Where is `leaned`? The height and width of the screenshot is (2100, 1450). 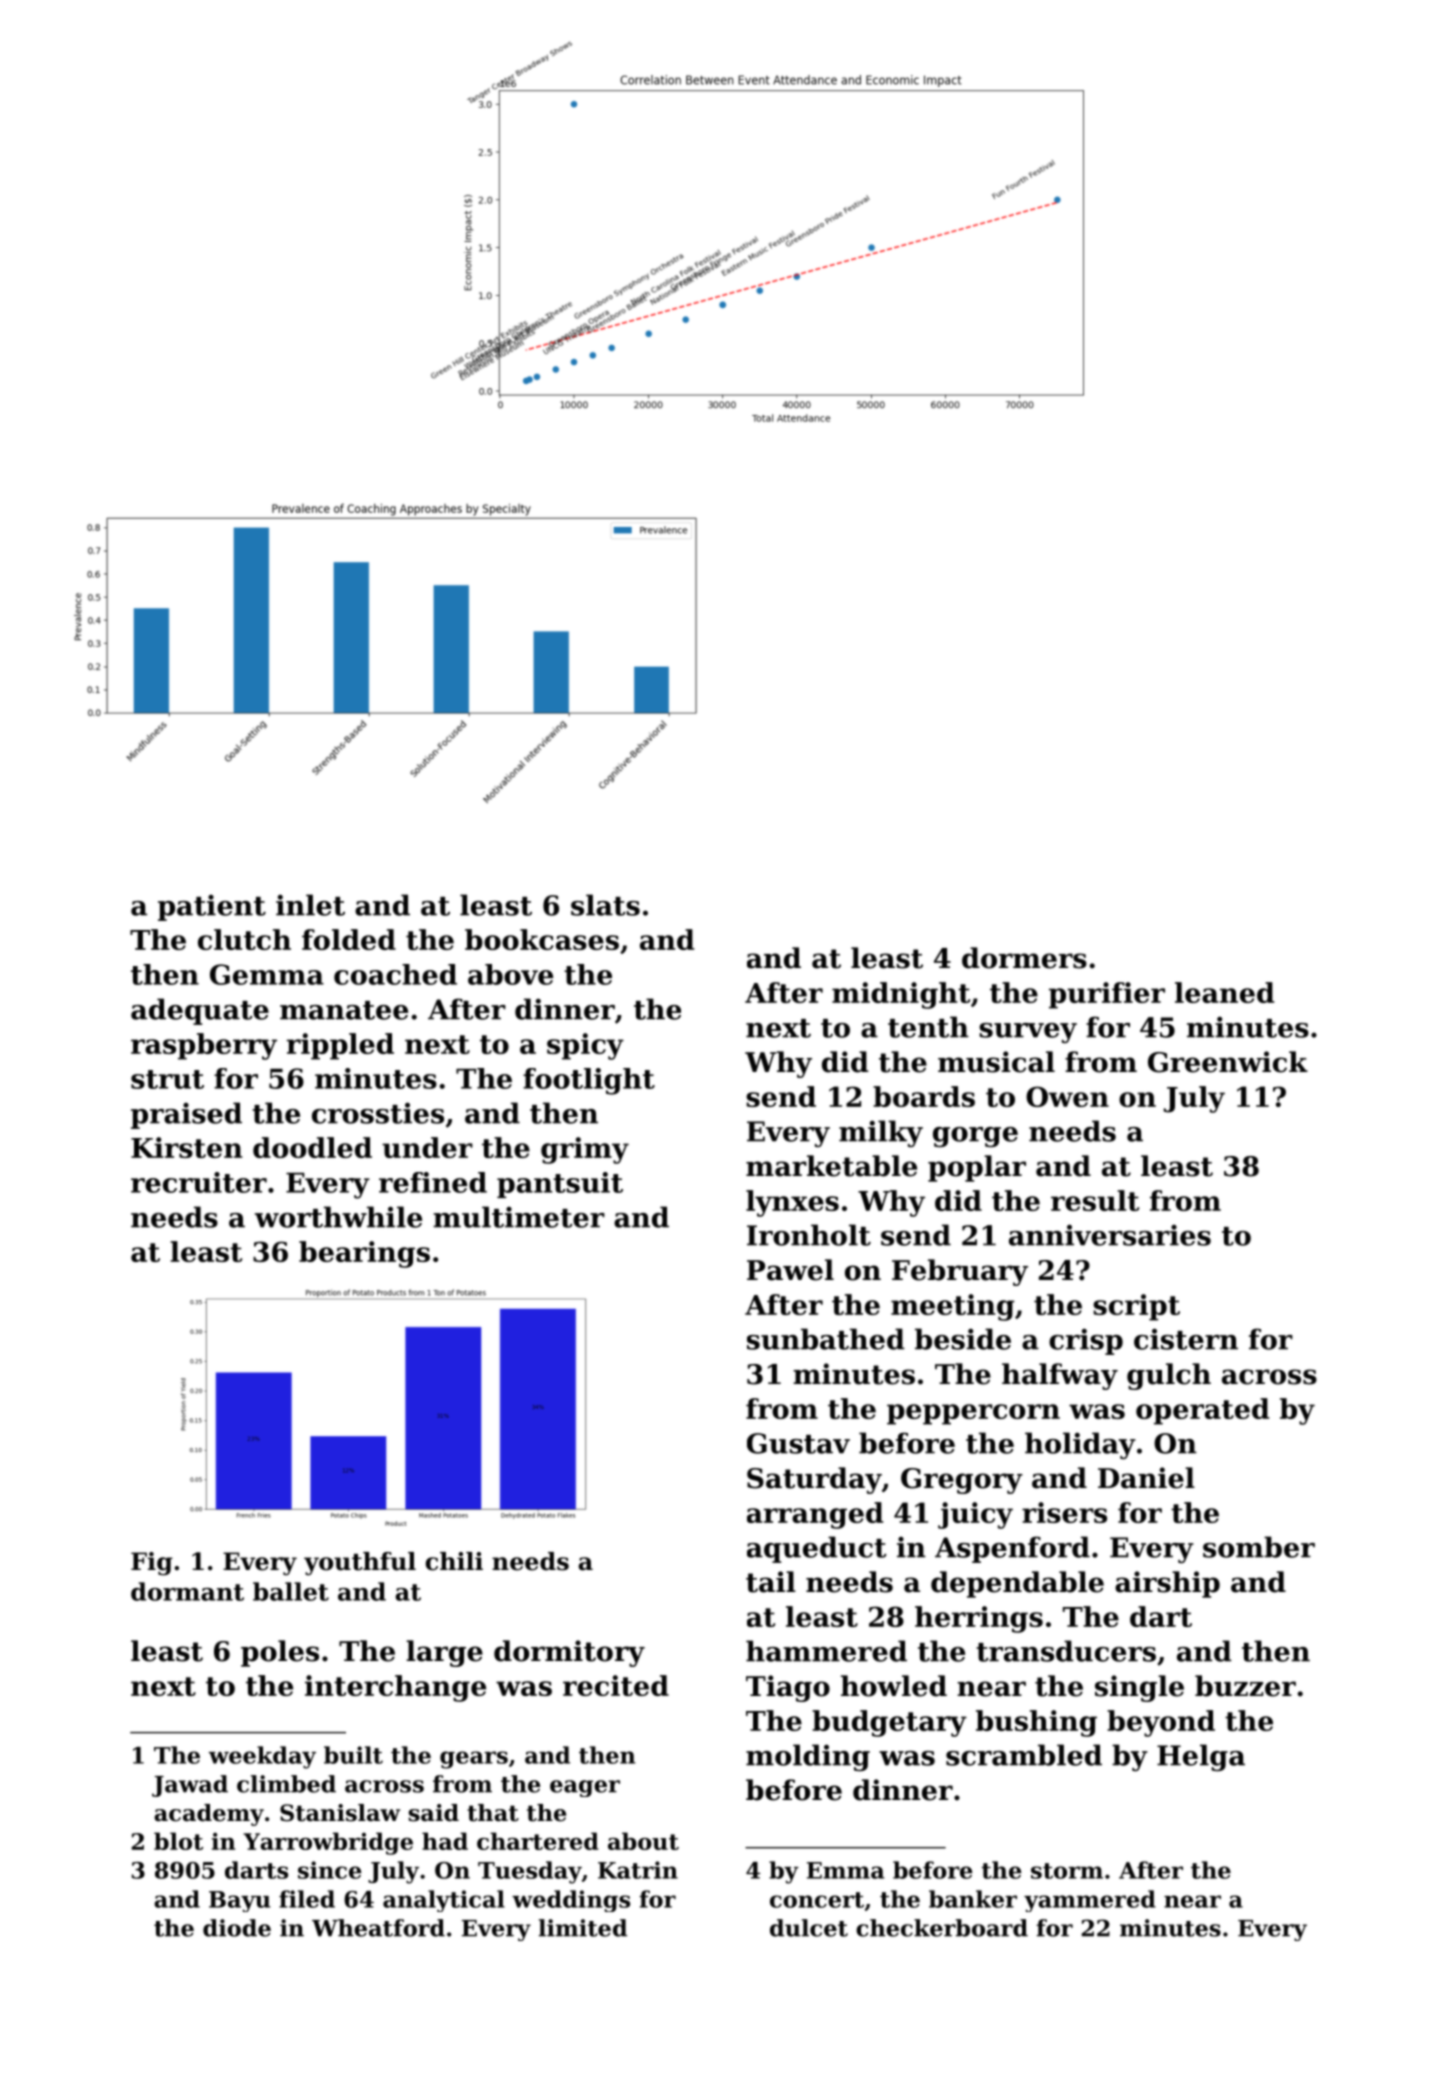
leaned is located at coordinates (1225, 992).
